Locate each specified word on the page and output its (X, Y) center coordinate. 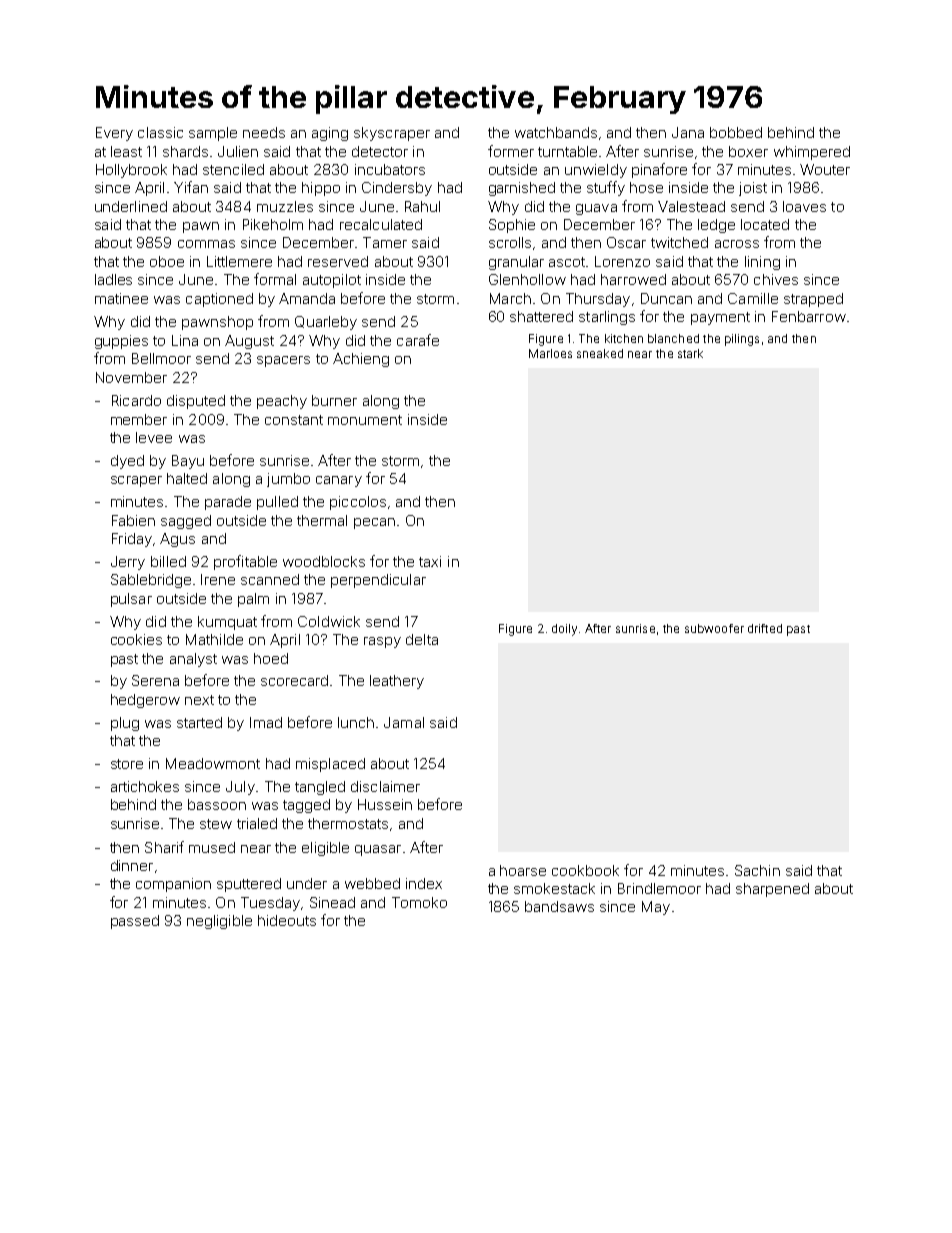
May (656, 908)
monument (365, 420)
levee (154, 437)
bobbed (736, 132)
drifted (765, 628)
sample (213, 134)
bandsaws (559, 906)
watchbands (556, 132)
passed (135, 922)
